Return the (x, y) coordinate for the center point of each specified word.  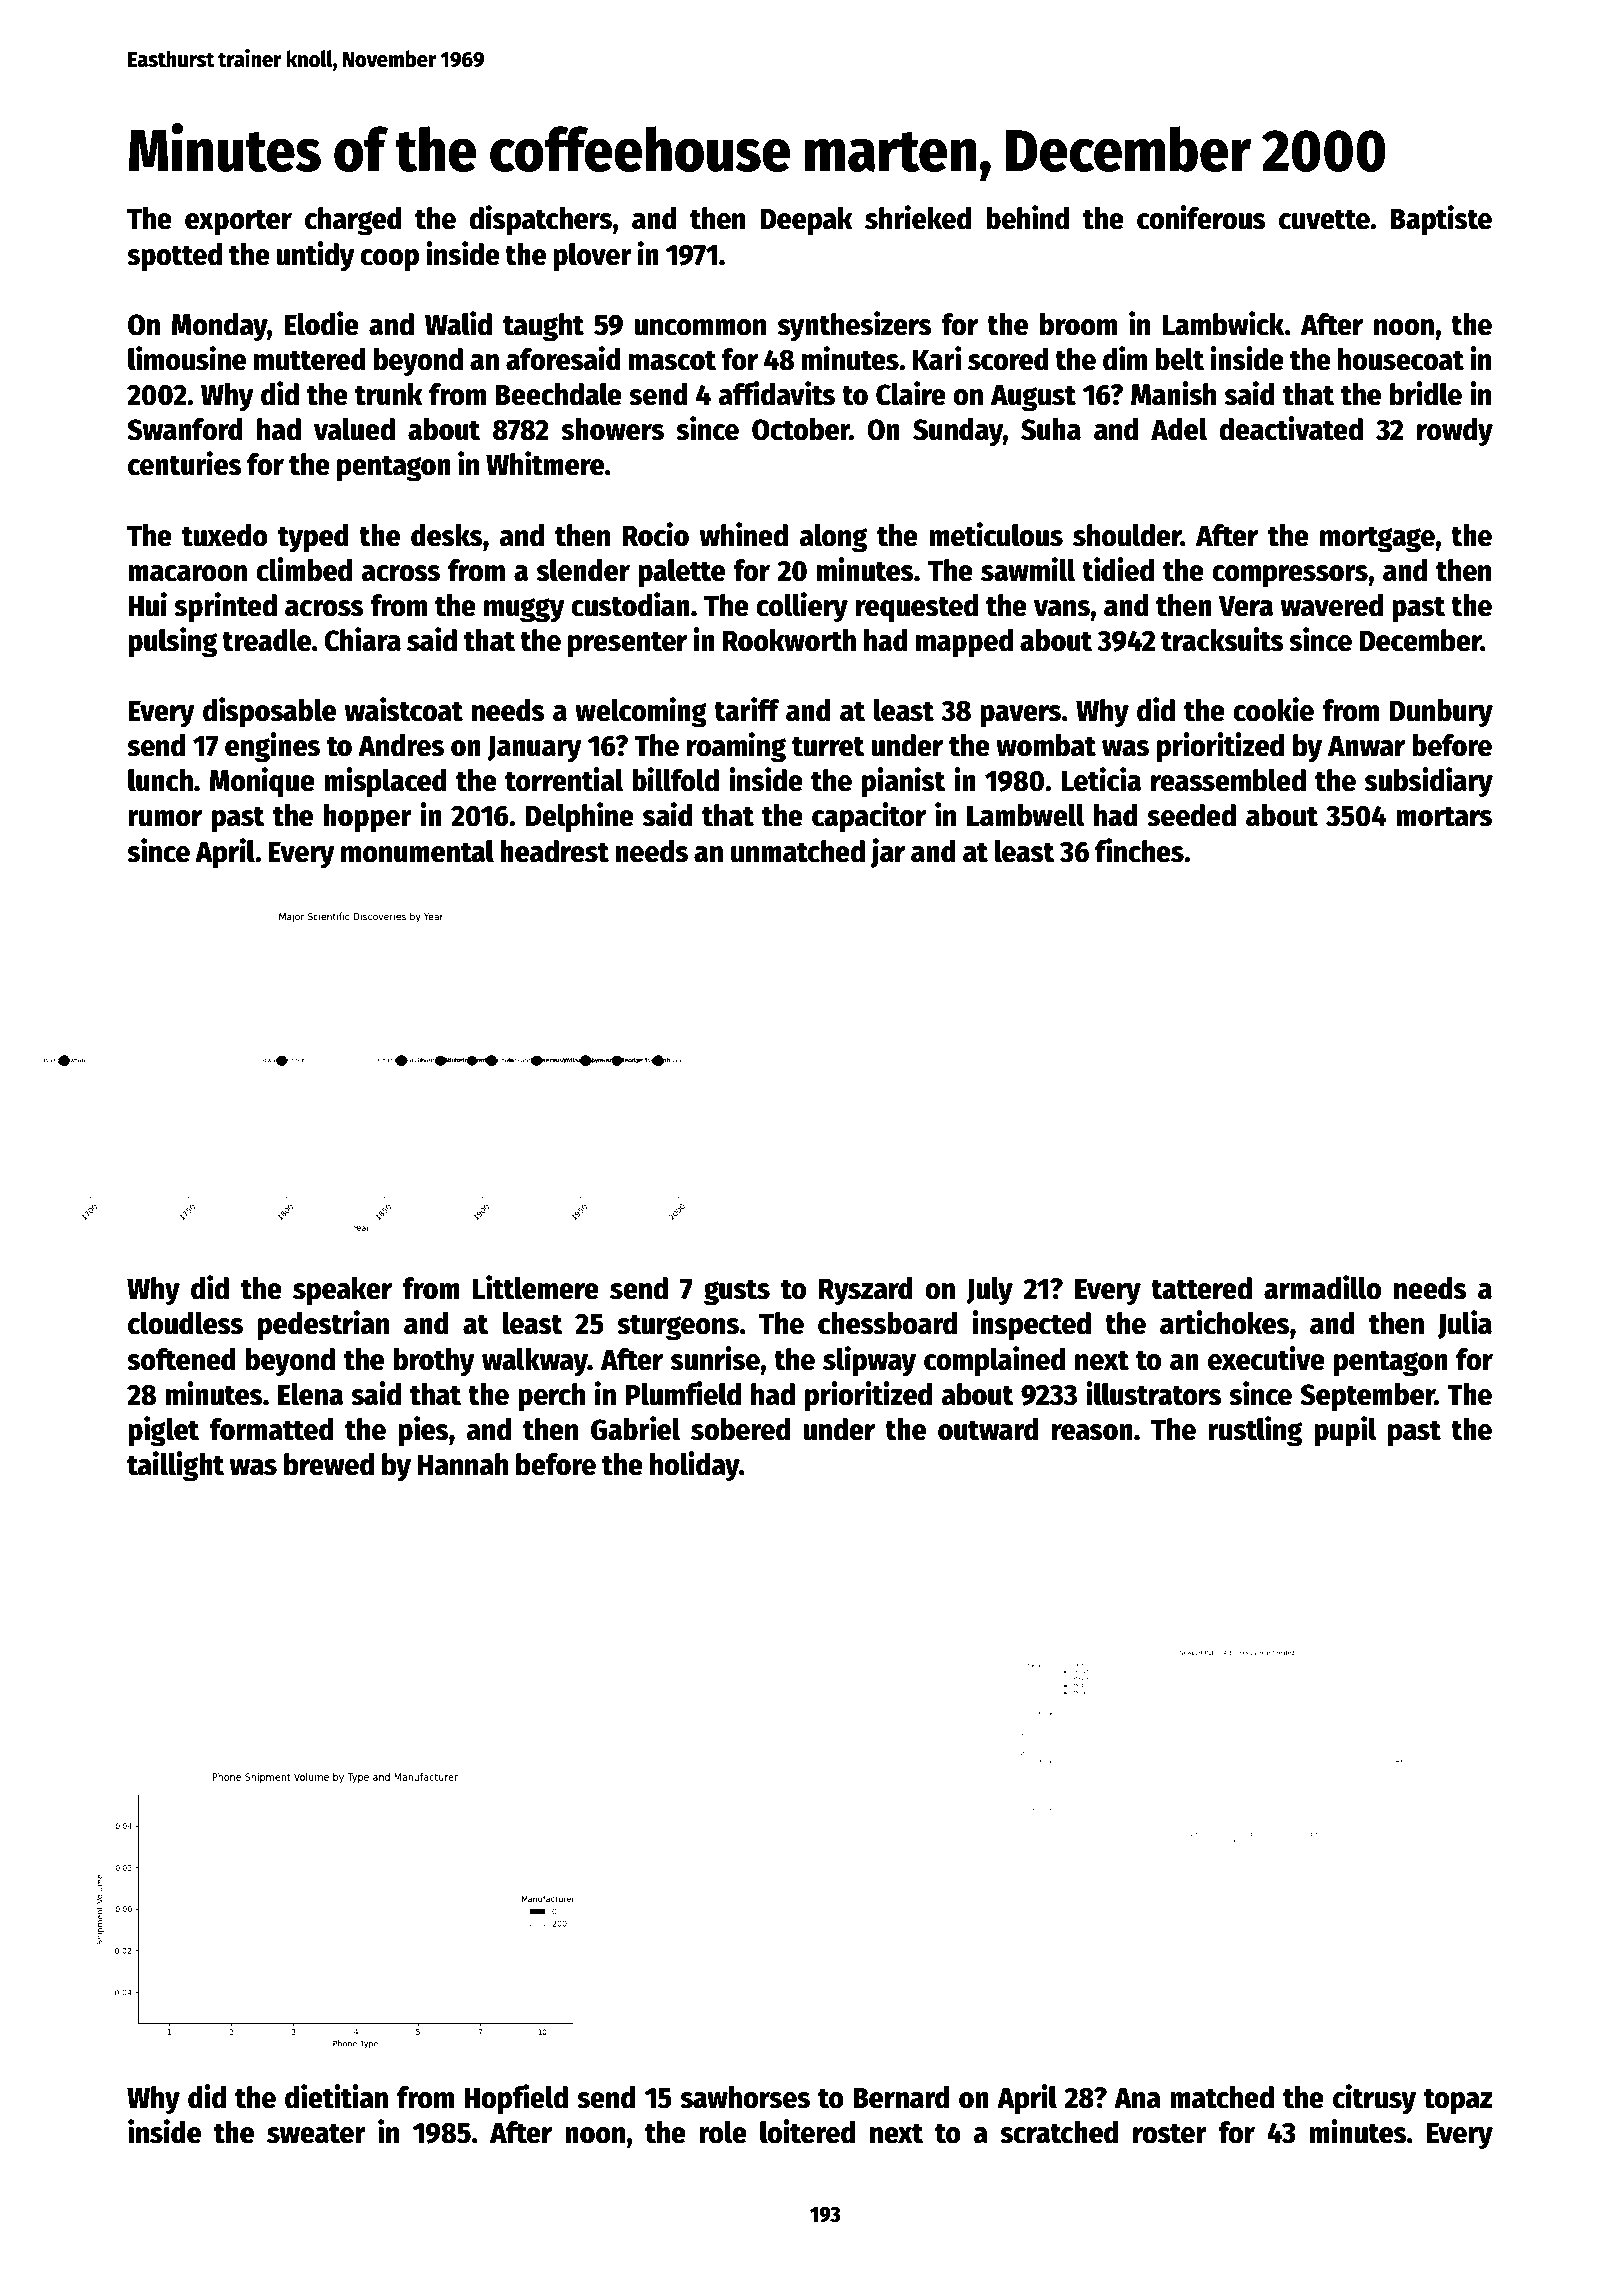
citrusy (1374, 2099)
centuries (185, 463)
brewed (329, 1464)
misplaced (385, 782)
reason (1092, 1432)
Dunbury (1441, 713)
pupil (1345, 1431)
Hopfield (516, 2099)
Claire (911, 393)
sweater (316, 2133)
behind (1027, 217)
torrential (564, 779)
